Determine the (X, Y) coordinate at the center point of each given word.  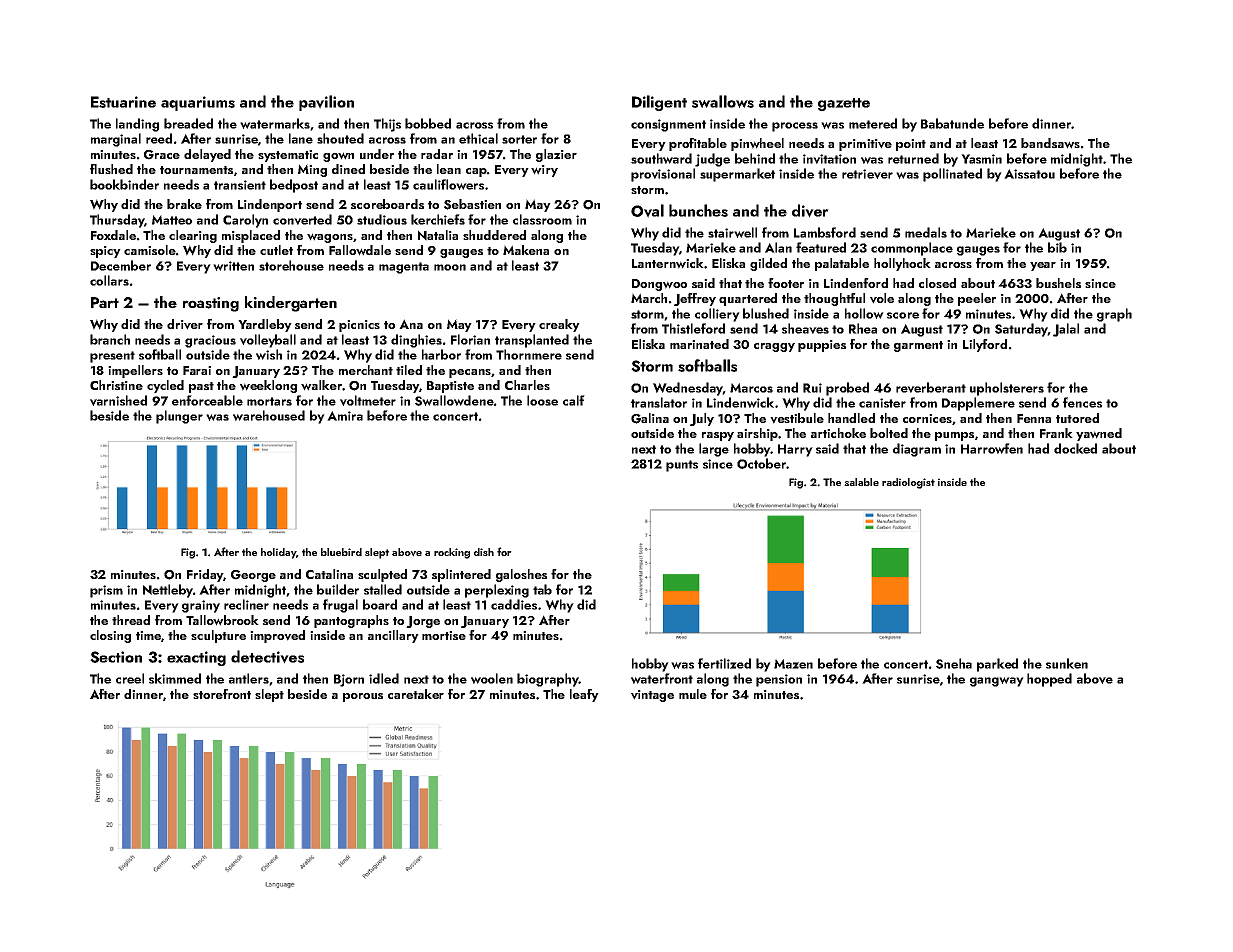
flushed (111, 169)
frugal (340, 606)
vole (882, 298)
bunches (698, 210)
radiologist (908, 483)
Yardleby (265, 325)
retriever (867, 174)
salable (861, 482)
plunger (179, 417)
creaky (559, 325)
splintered (461, 575)
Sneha (954, 663)
